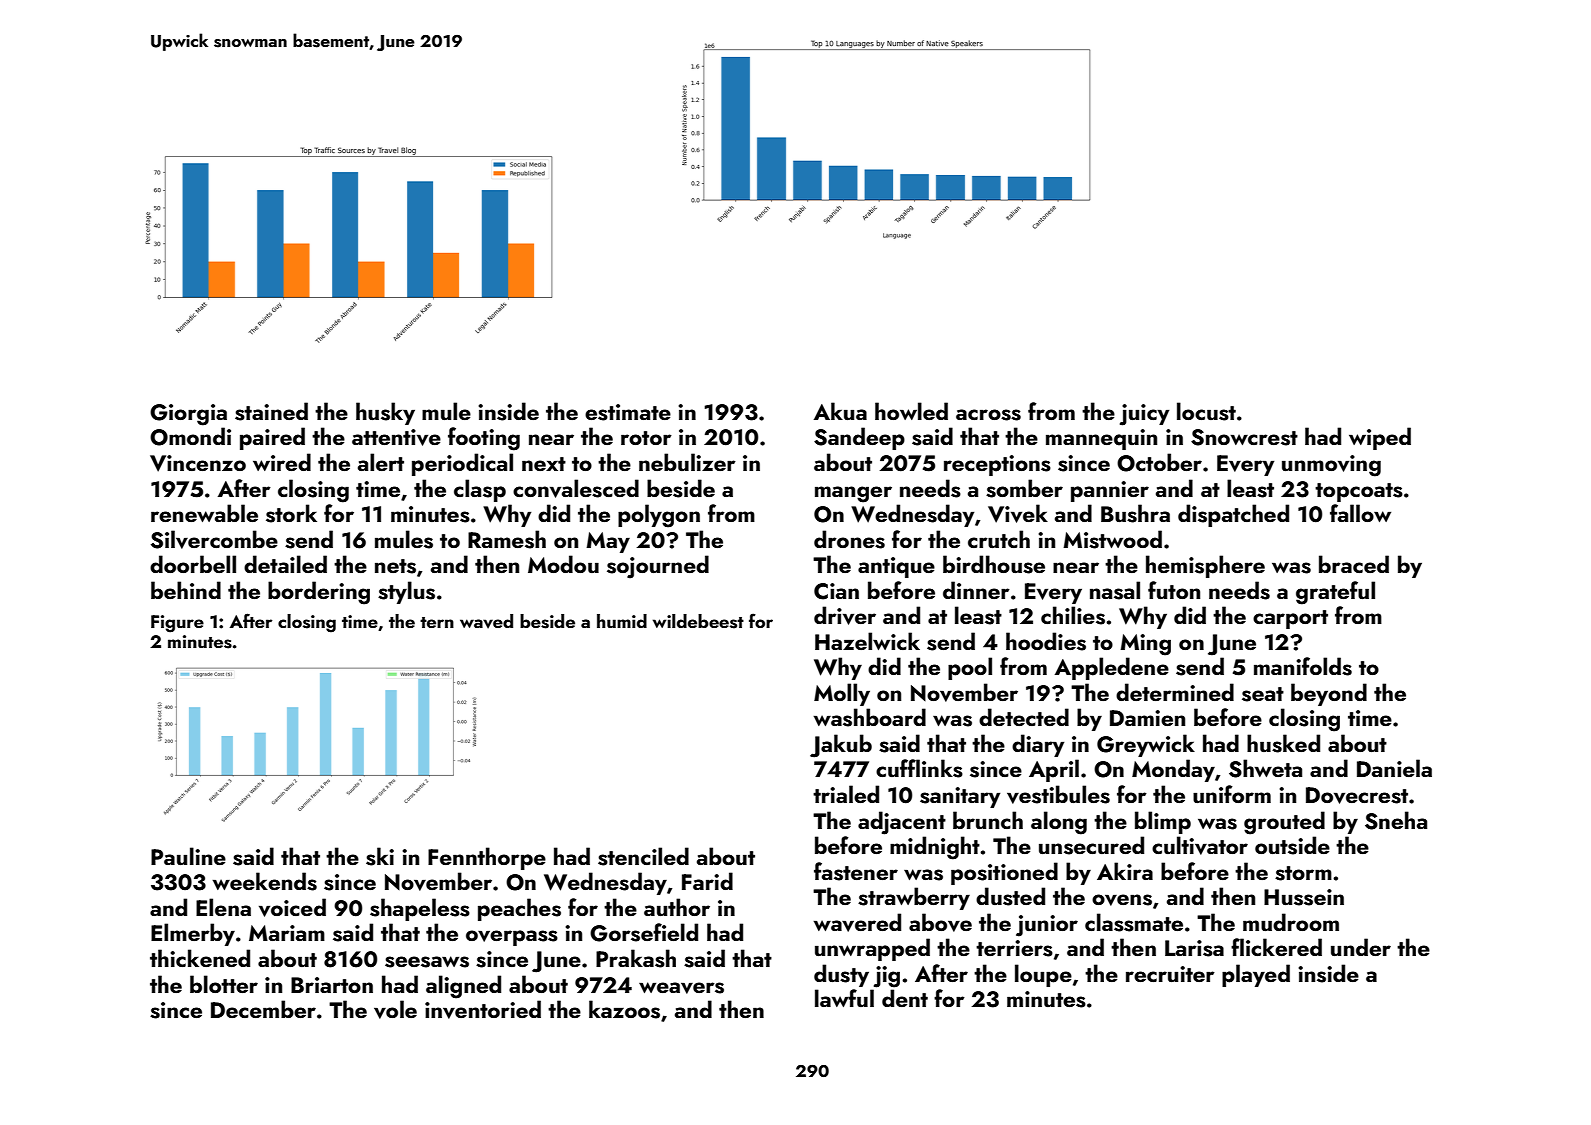  What do you see at coordinates (935, 848) in the page?
I see `midnight` at bounding box center [935, 848].
